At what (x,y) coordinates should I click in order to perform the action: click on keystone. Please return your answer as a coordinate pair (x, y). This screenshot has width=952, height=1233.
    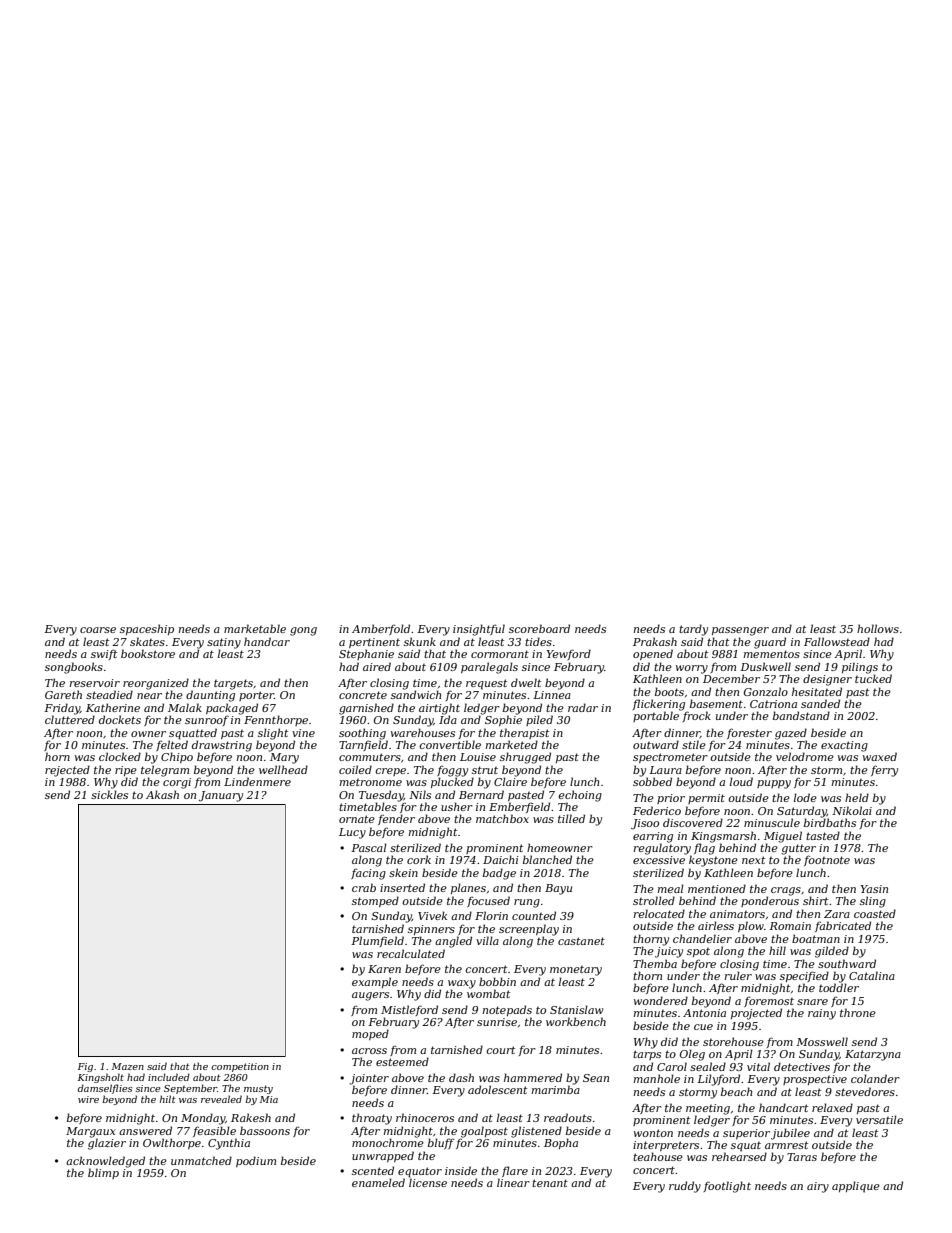
    Looking at the image, I should click on (713, 861).
